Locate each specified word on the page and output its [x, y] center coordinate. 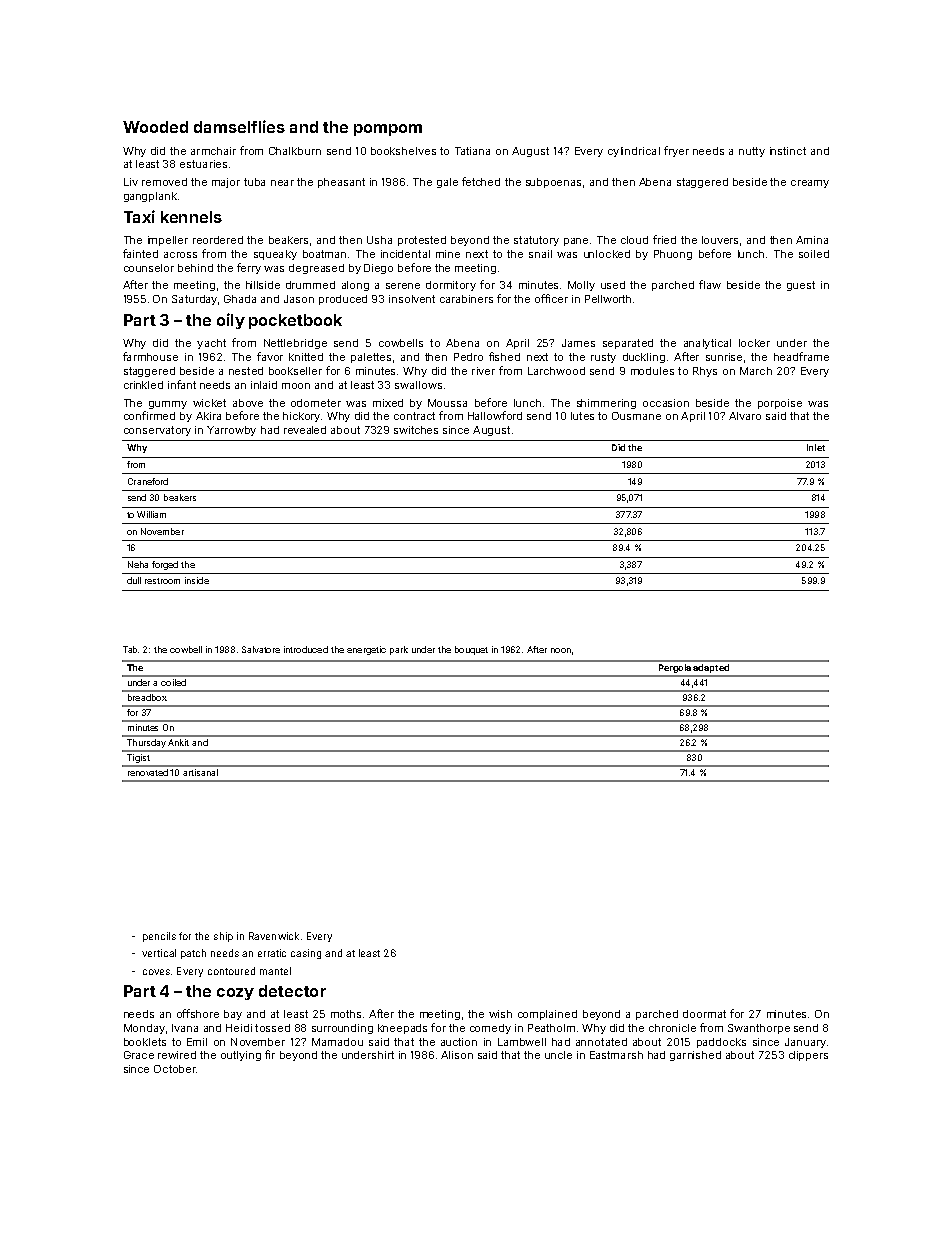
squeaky [275, 255]
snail [540, 254]
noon [561, 650]
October [175, 1069]
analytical [707, 344]
